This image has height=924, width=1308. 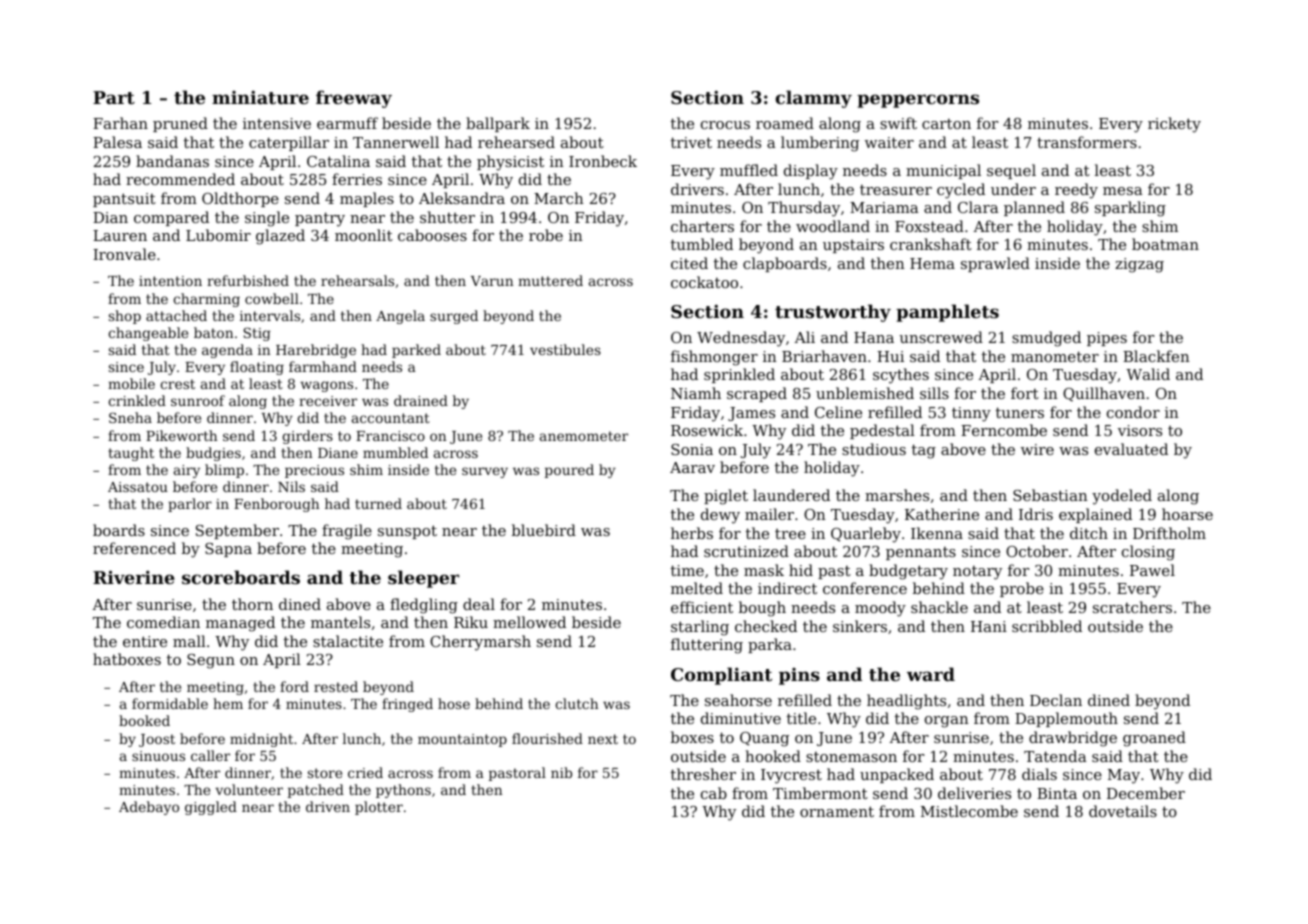 What do you see at coordinates (272, 298) in the image?
I see `cowbell` at bounding box center [272, 298].
